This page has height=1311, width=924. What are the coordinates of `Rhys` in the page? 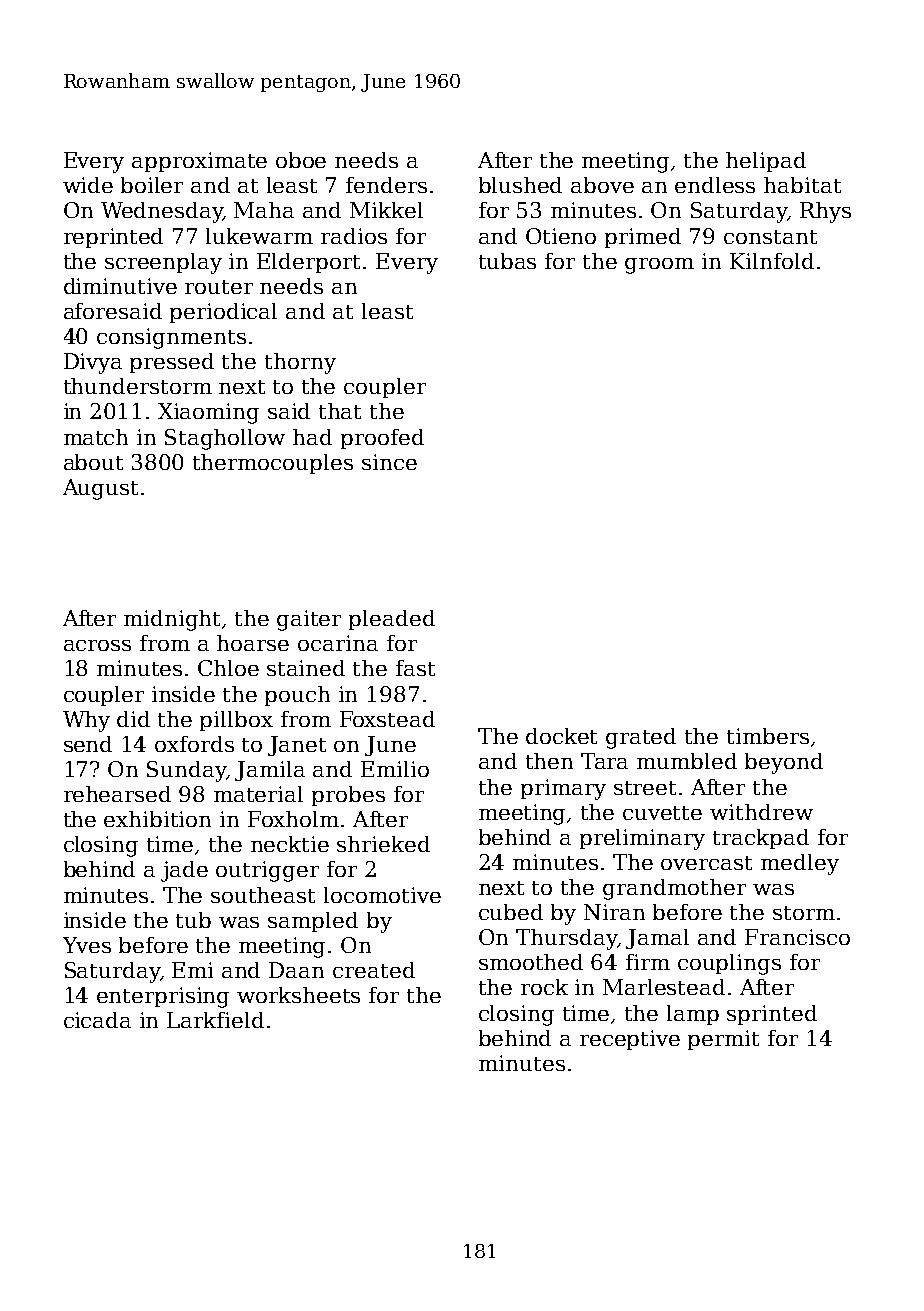 It's located at (825, 212).
